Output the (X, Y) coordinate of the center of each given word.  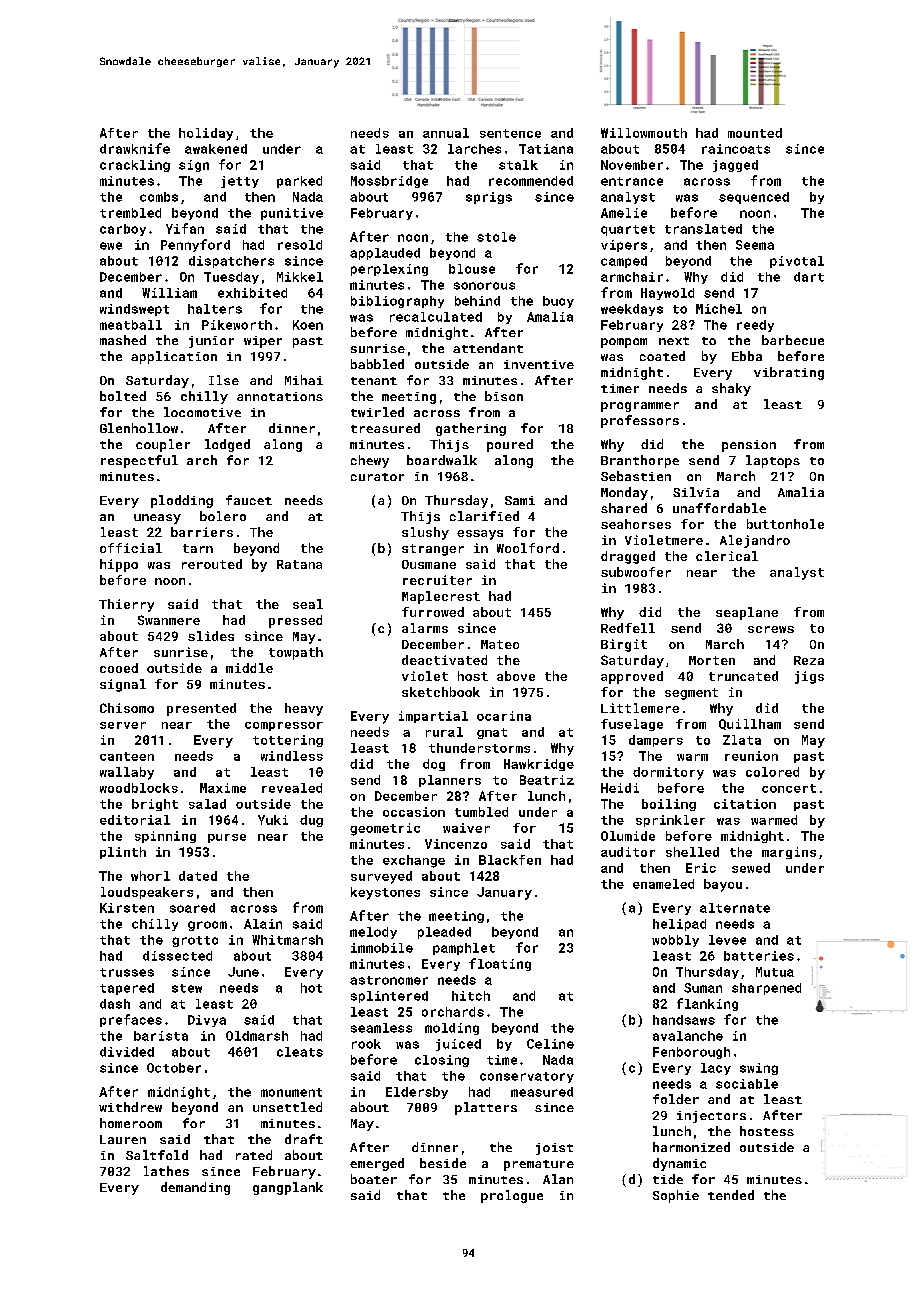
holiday (206, 134)
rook (366, 1044)
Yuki (273, 820)
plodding (182, 501)
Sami (520, 500)
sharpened (766, 989)
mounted (755, 133)
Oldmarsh (257, 1036)
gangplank (288, 1188)
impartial (433, 717)
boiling (669, 805)
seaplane (747, 613)
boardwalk (442, 460)
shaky (731, 389)
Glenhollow (139, 428)
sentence (510, 133)
